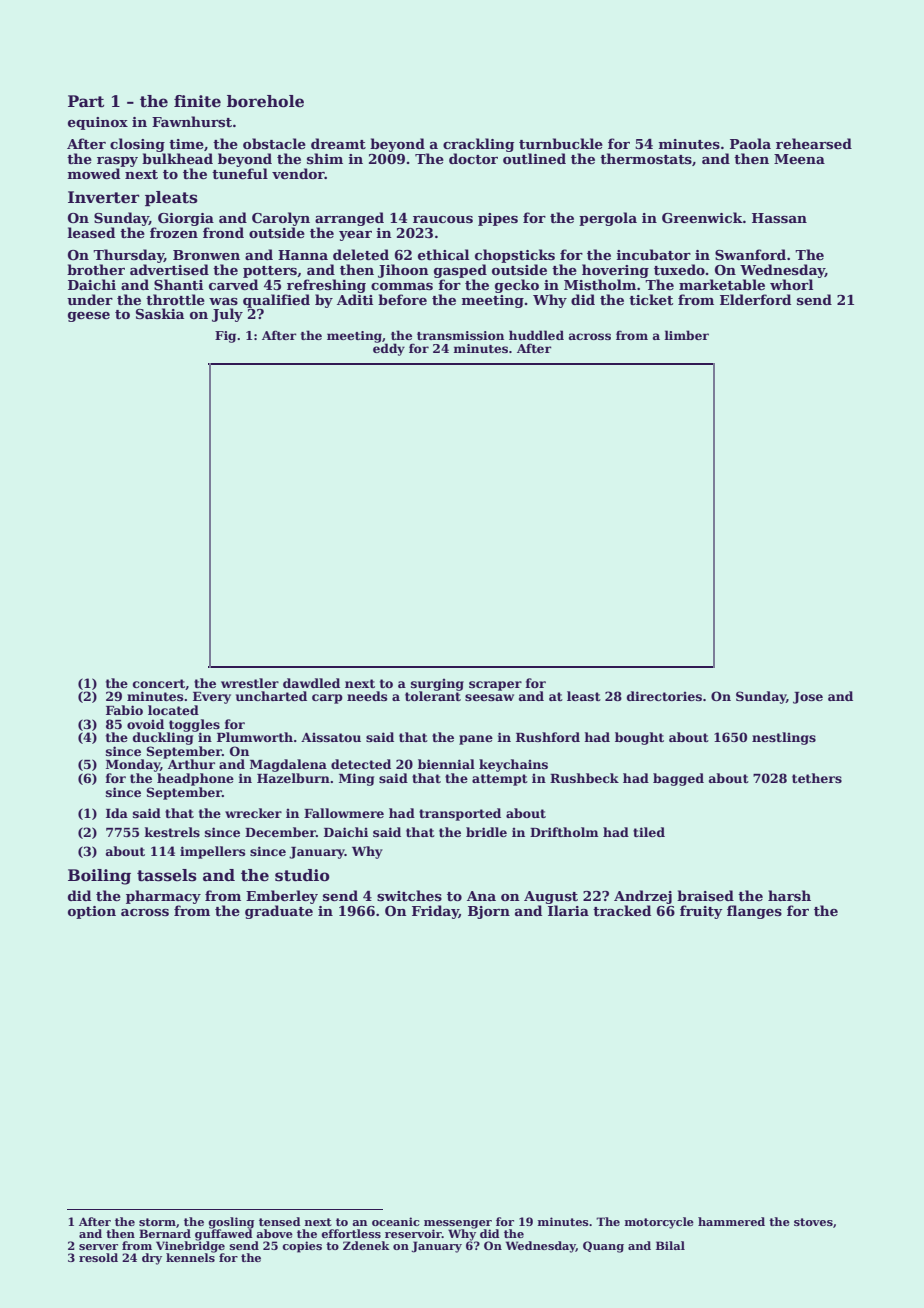  I want to click on option, so click(92, 912).
